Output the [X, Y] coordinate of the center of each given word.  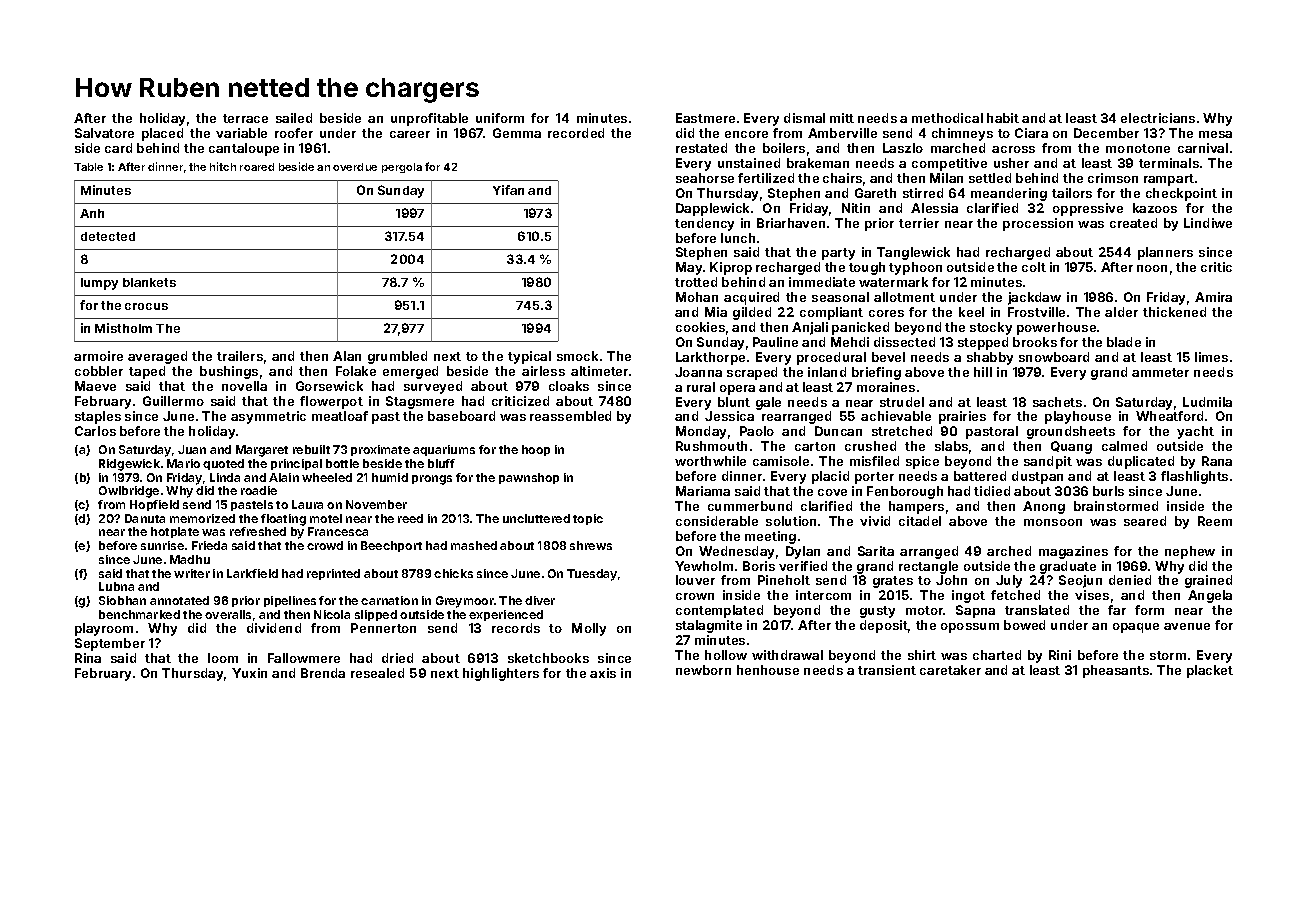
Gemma [517, 133]
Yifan [508, 190]
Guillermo [173, 401]
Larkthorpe [710, 358]
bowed [1024, 625]
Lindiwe [1208, 223]
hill [983, 372]
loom [223, 658]
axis [603, 673]
